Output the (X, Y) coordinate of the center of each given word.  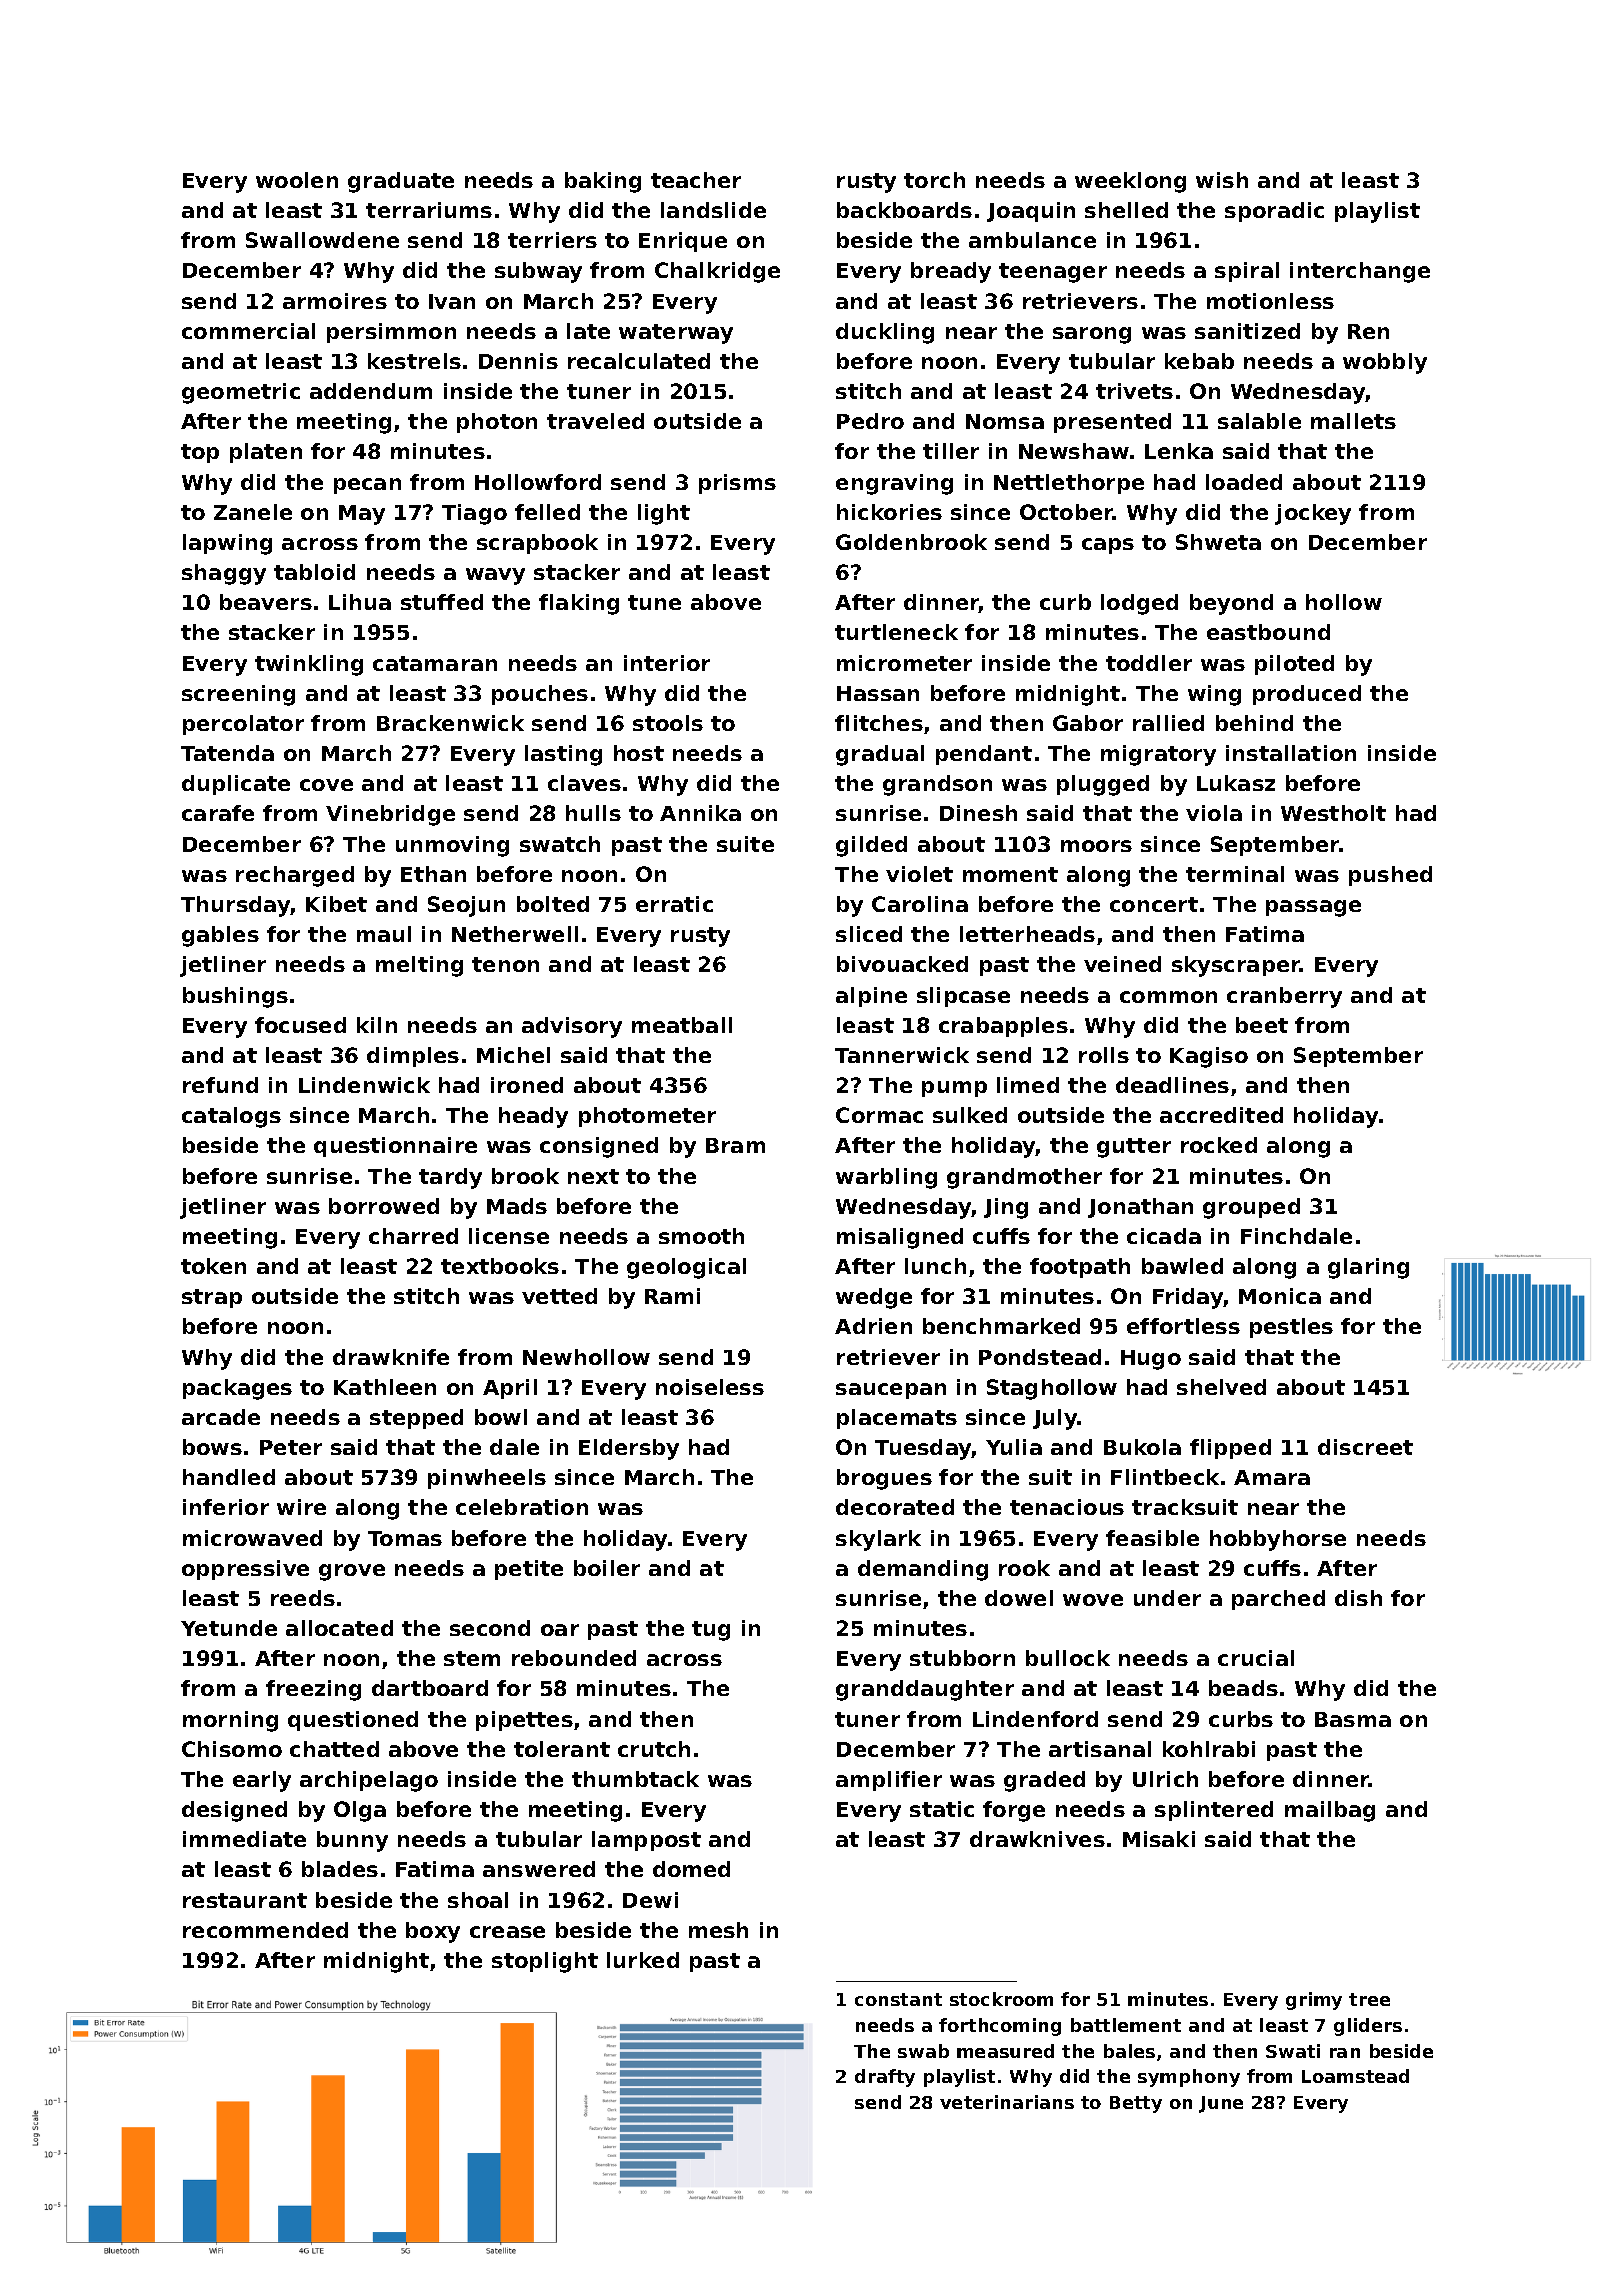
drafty (885, 2078)
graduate (401, 182)
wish (1222, 180)
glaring (1368, 1268)
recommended (265, 1930)
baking (603, 182)
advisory (572, 1027)
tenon (505, 964)
